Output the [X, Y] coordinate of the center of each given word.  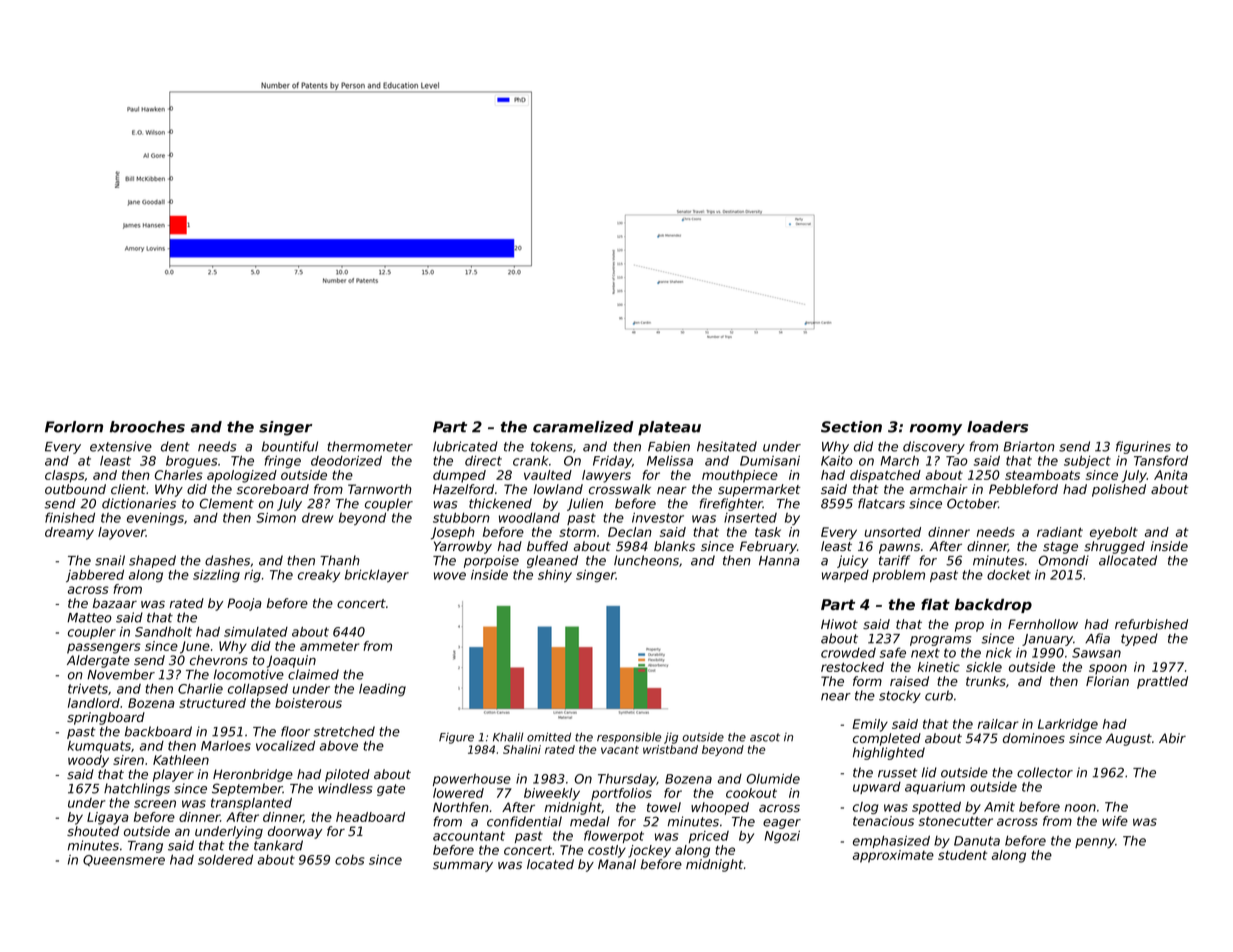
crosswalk [620, 489]
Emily [870, 725]
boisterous [308, 703]
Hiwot [839, 624]
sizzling [216, 576]
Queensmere [124, 860]
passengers [104, 648]
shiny [555, 576]
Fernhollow [1043, 624]
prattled [1162, 682]
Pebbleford [1023, 489]
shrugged [1114, 547]
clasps [65, 476]
